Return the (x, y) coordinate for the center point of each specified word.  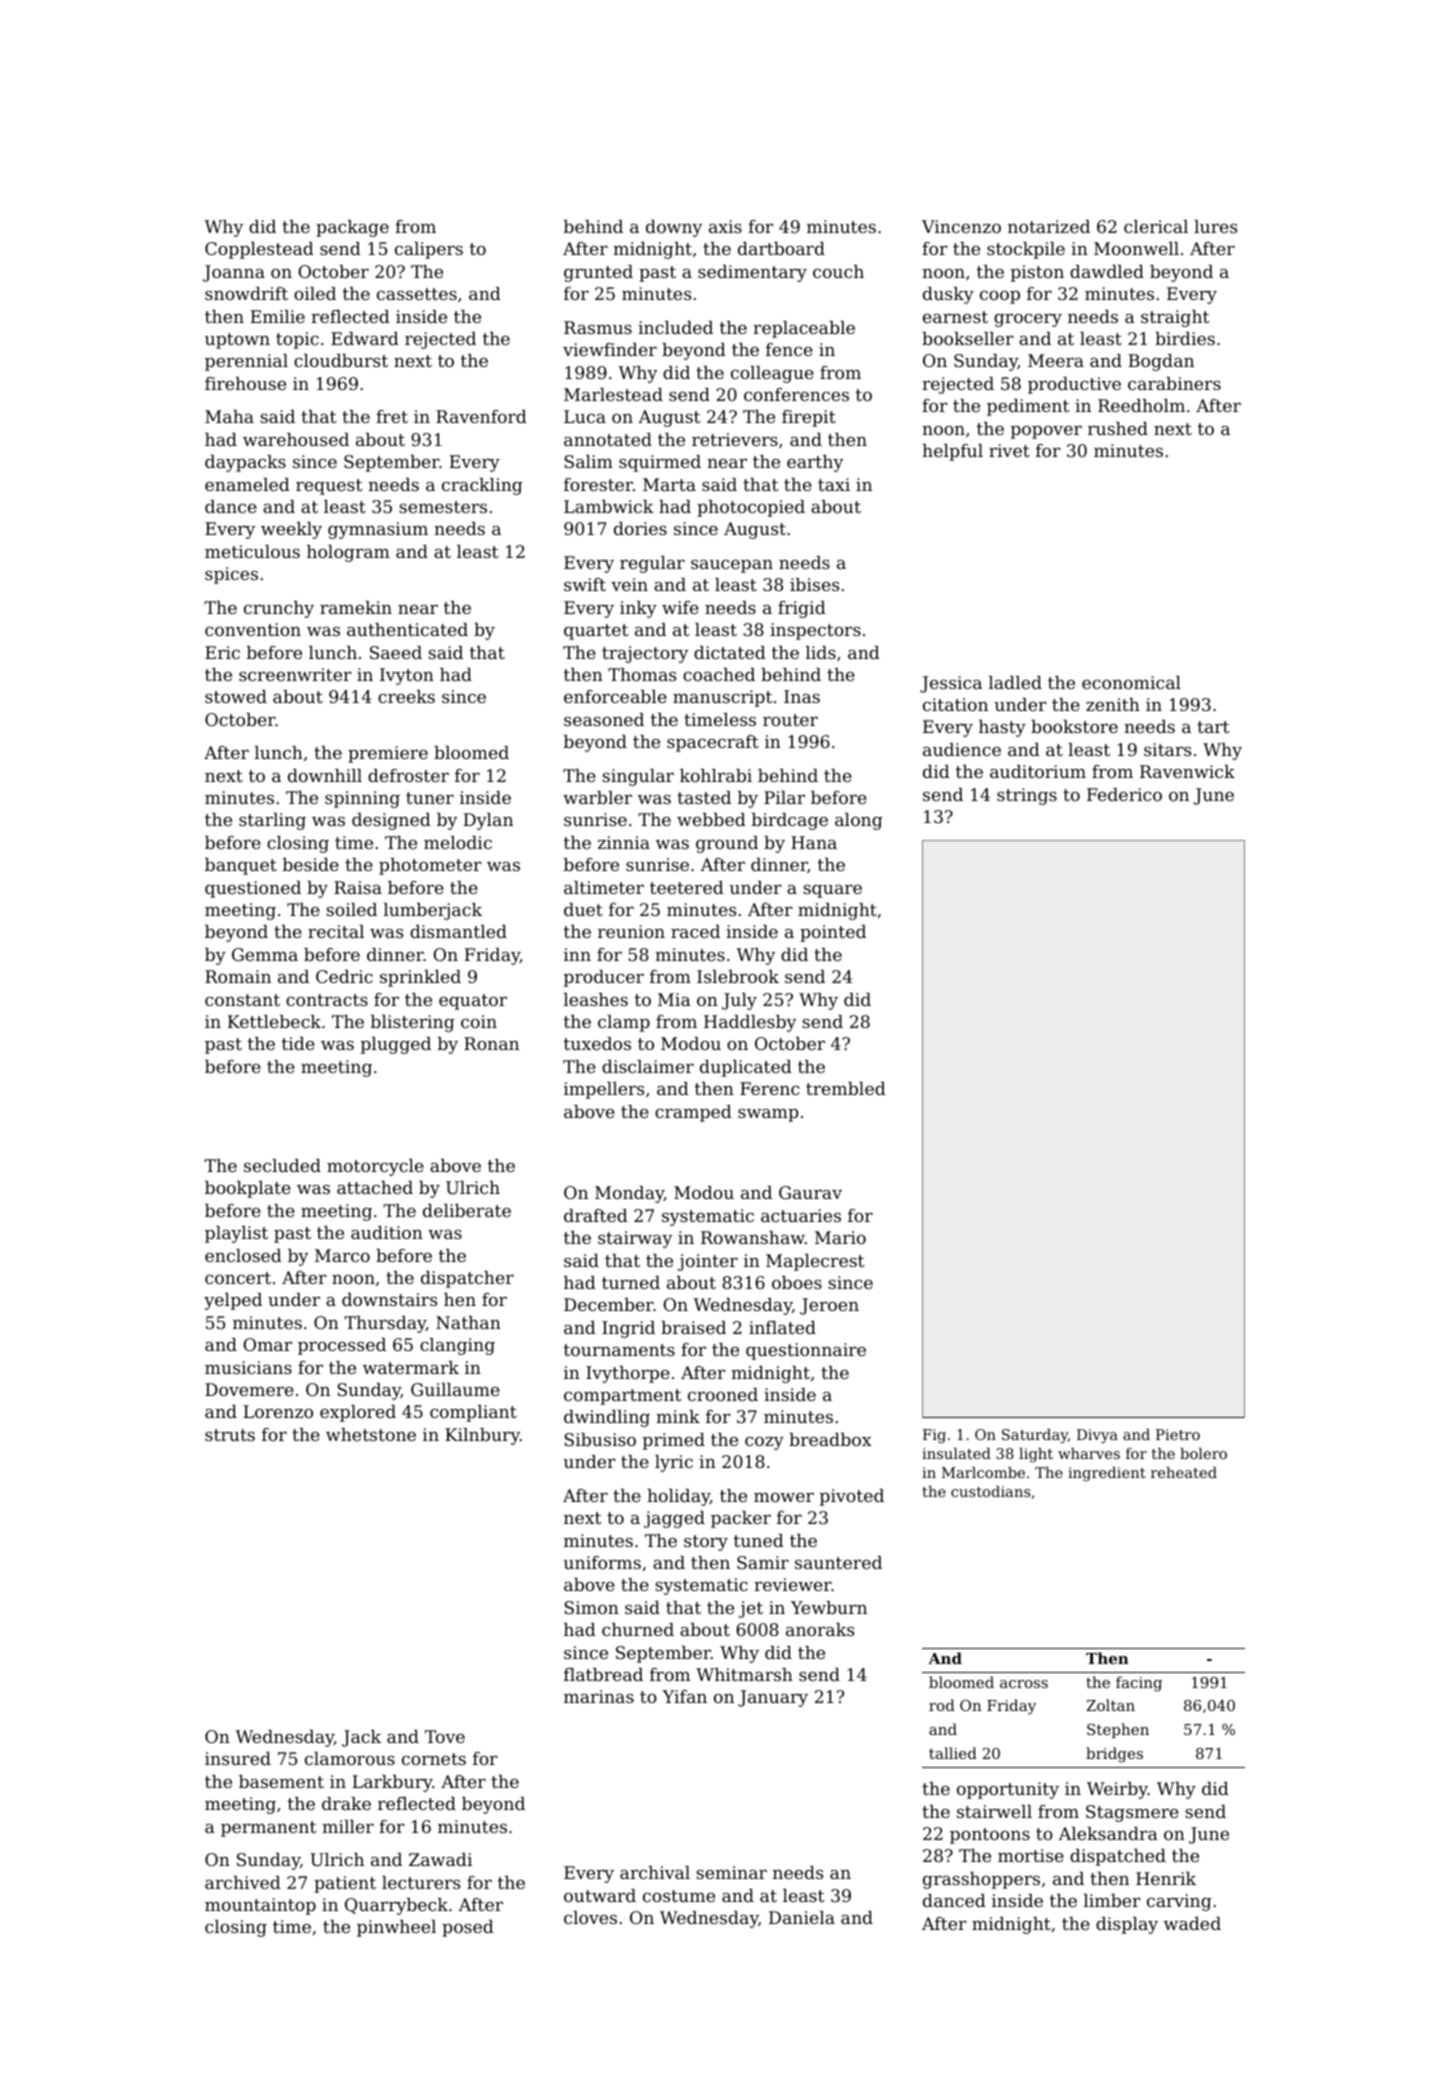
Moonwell (1136, 248)
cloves (590, 1917)
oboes (797, 1282)
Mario (840, 1237)
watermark (411, 1367)
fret (392, 416)
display (1127, 1925)
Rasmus (598, 327)
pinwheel (396, 1928)
